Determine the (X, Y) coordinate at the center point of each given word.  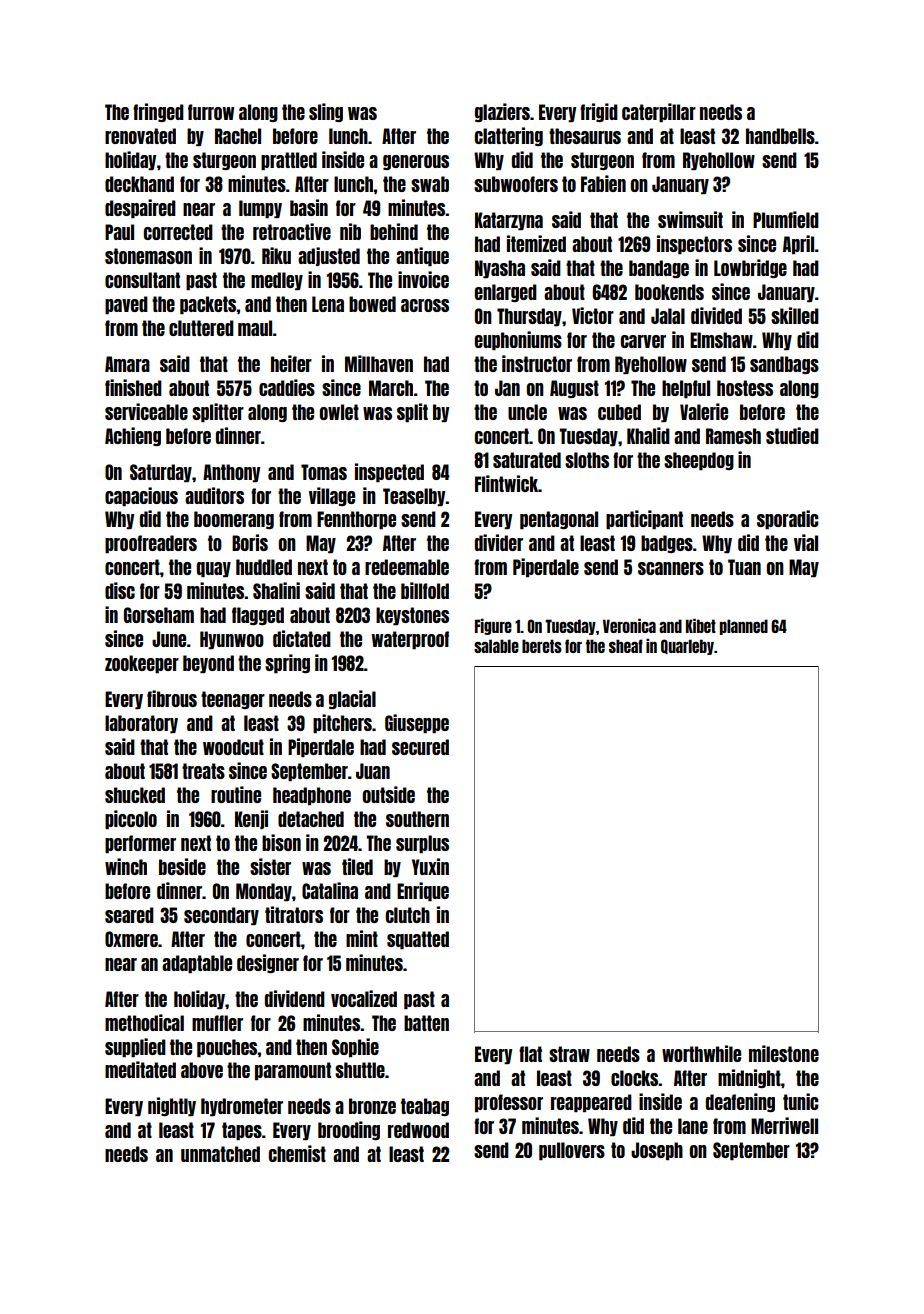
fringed (158, 112)
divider (499, 542)
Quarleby (687, 647)
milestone (784, 1053)
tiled (357, 866)
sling (326, 112)
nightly (172, 1106)
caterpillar (659, 112)
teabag (425, 1107)
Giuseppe (417, 723)
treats (203, 771)
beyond (208, 664)
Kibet (701, 626)
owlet (339, 412)
